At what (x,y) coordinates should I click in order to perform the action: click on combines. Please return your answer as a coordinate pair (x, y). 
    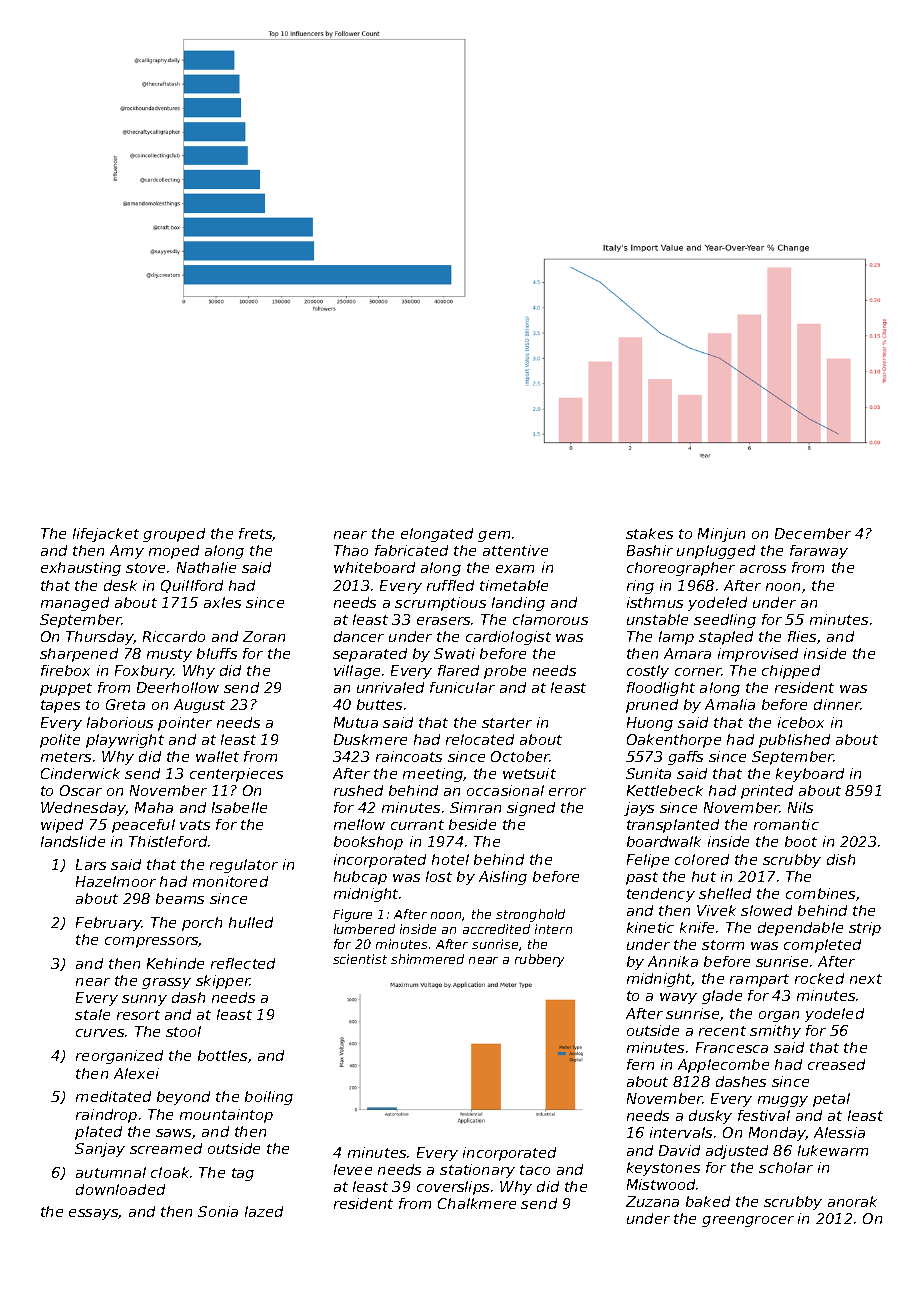
    Looking at the image, I should click on (820, 893).
